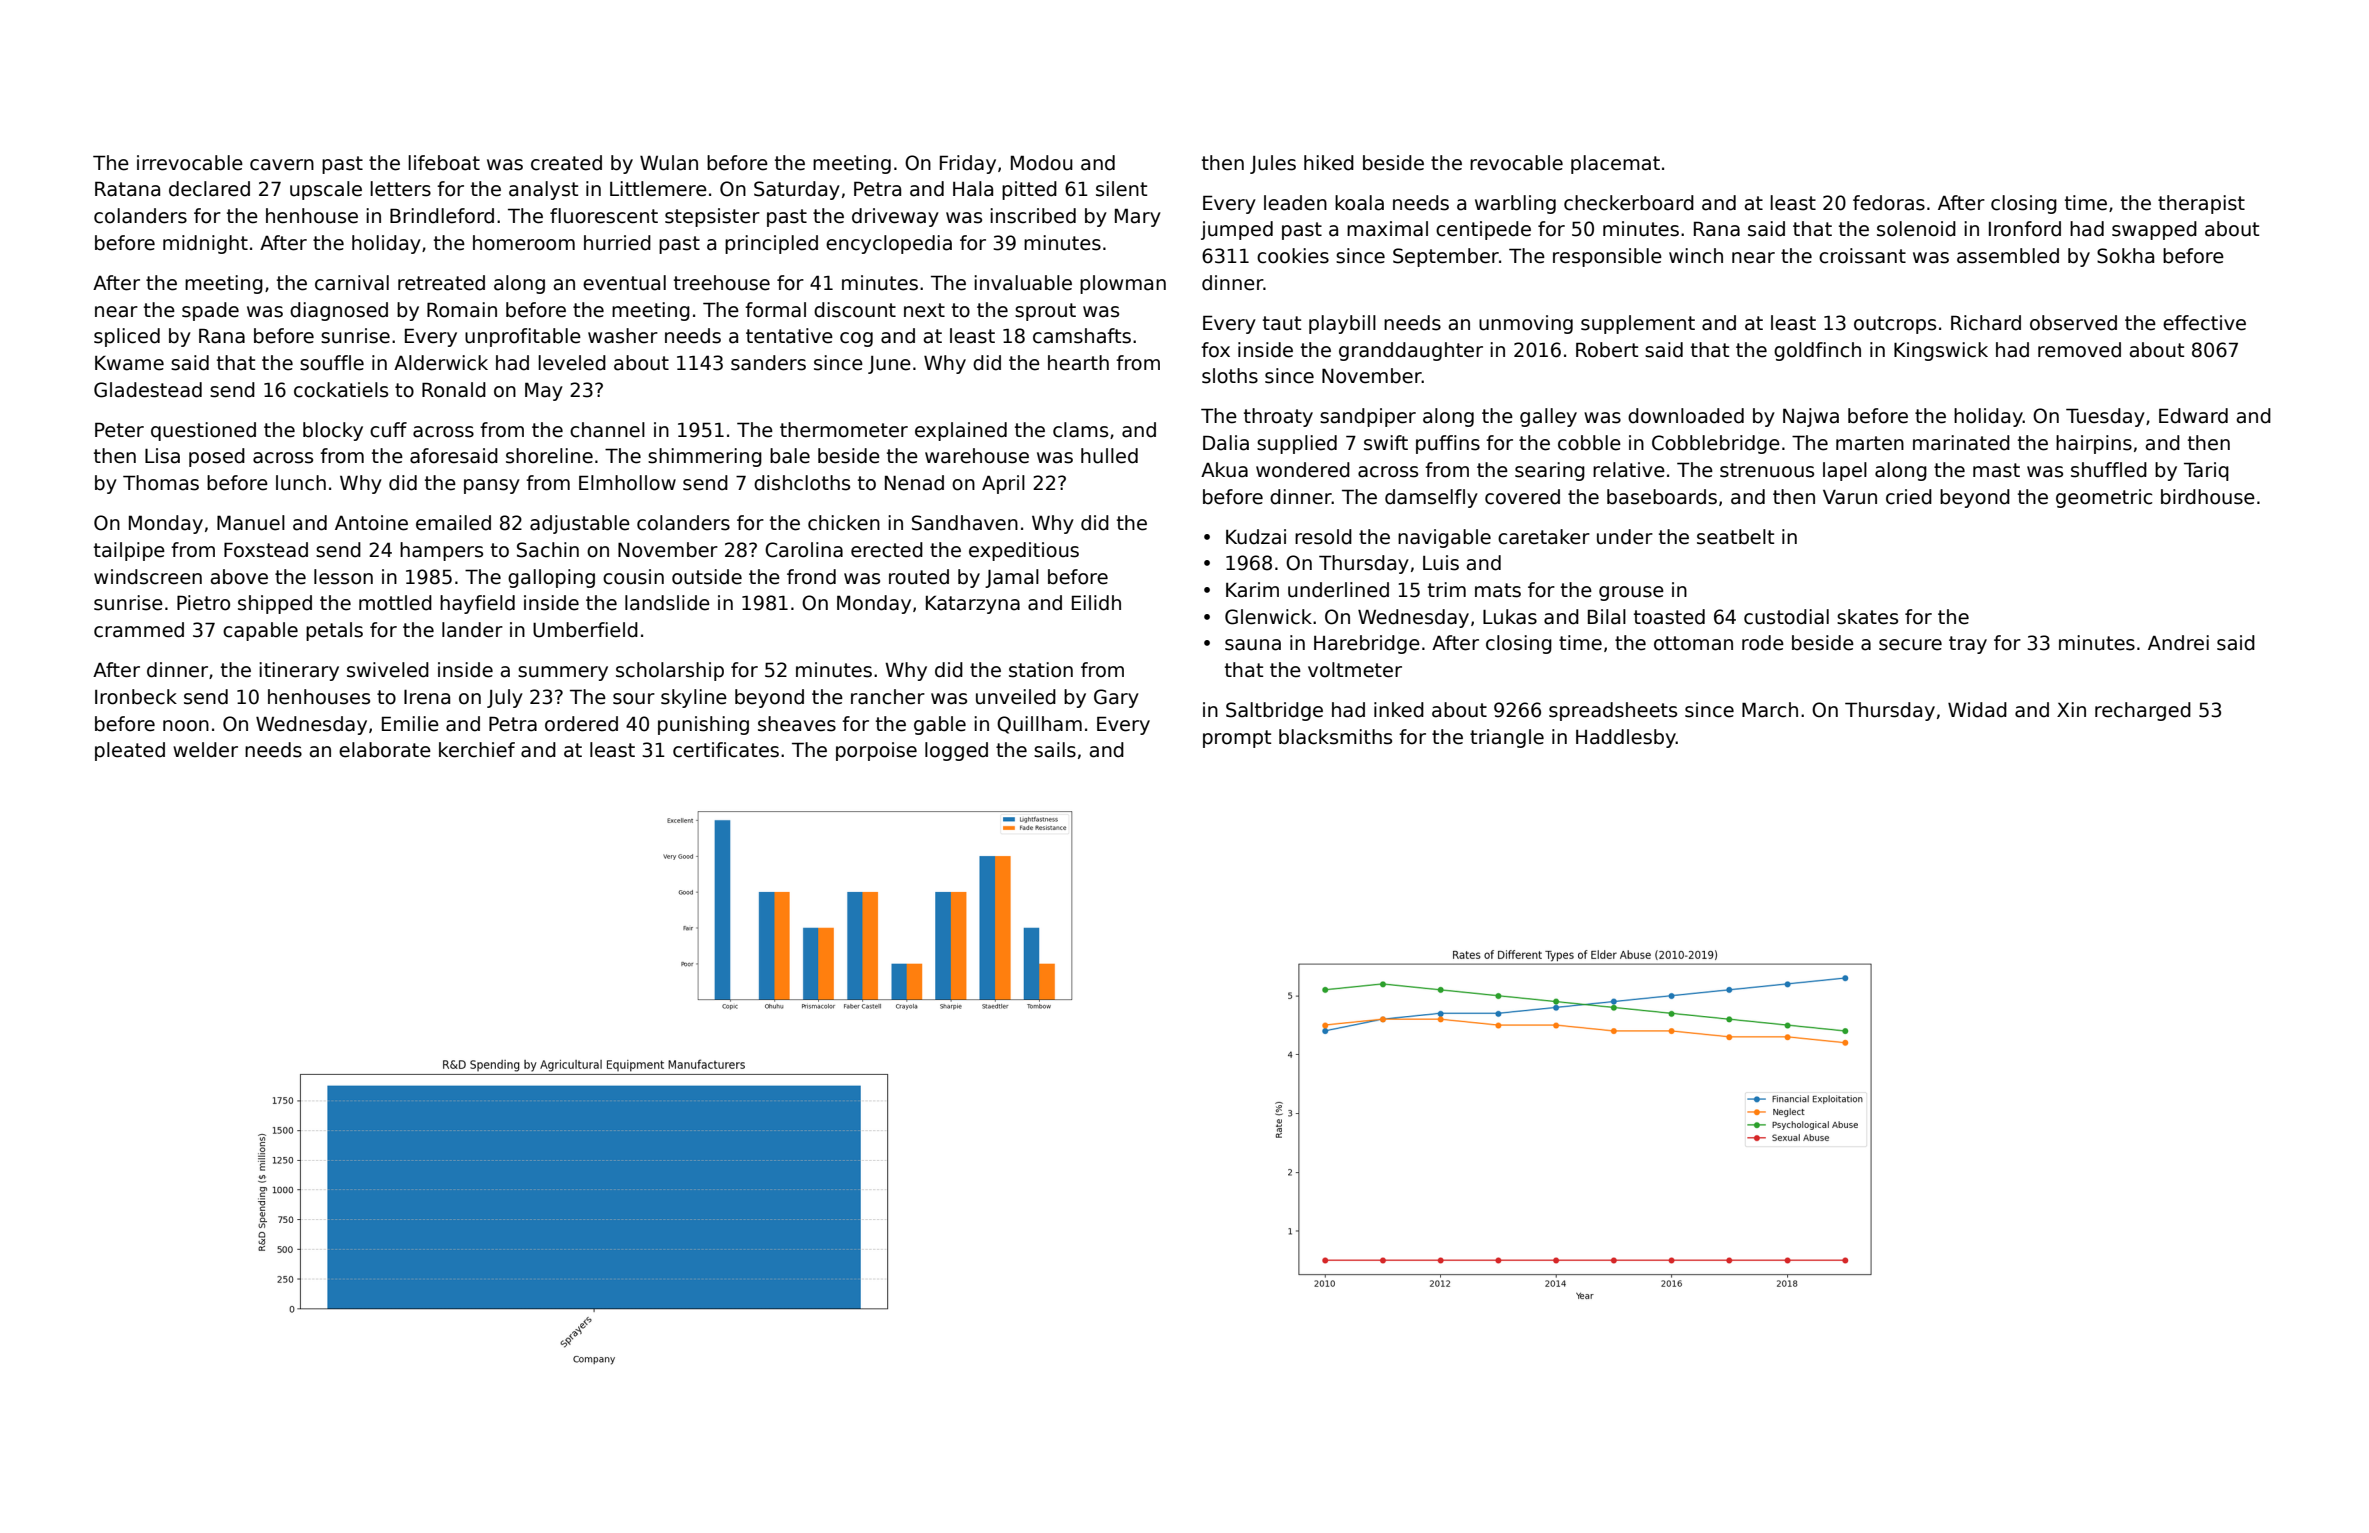 The image size is (2369, 1533). What do you see at coordinates (1909, 497) in the image?
I see `cried` at bounding box center [1909, 497].
